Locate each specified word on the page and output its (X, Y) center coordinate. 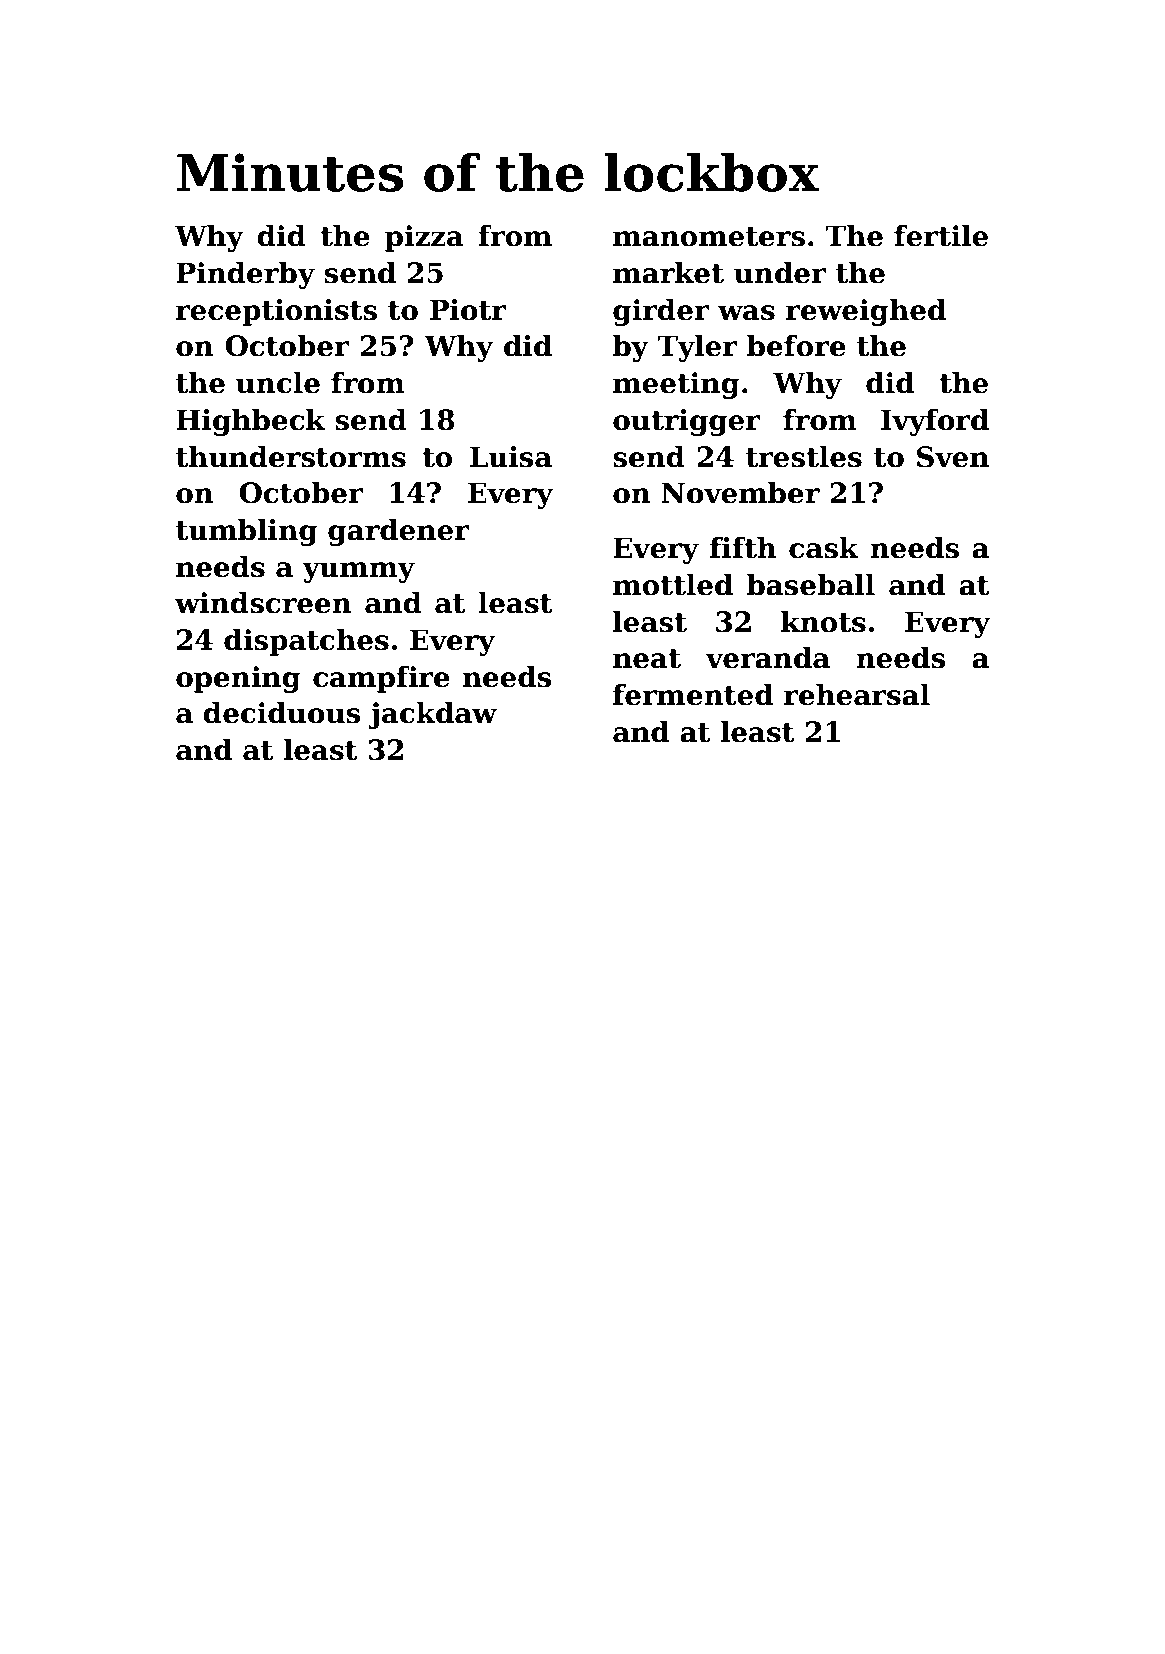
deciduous (281, 712)
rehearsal (857, 694)
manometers (709, 237)
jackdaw (433, 715)
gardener (399, 532)
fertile (941, 235)
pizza (424, 238)
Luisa (511, 457)
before (796, 345)
